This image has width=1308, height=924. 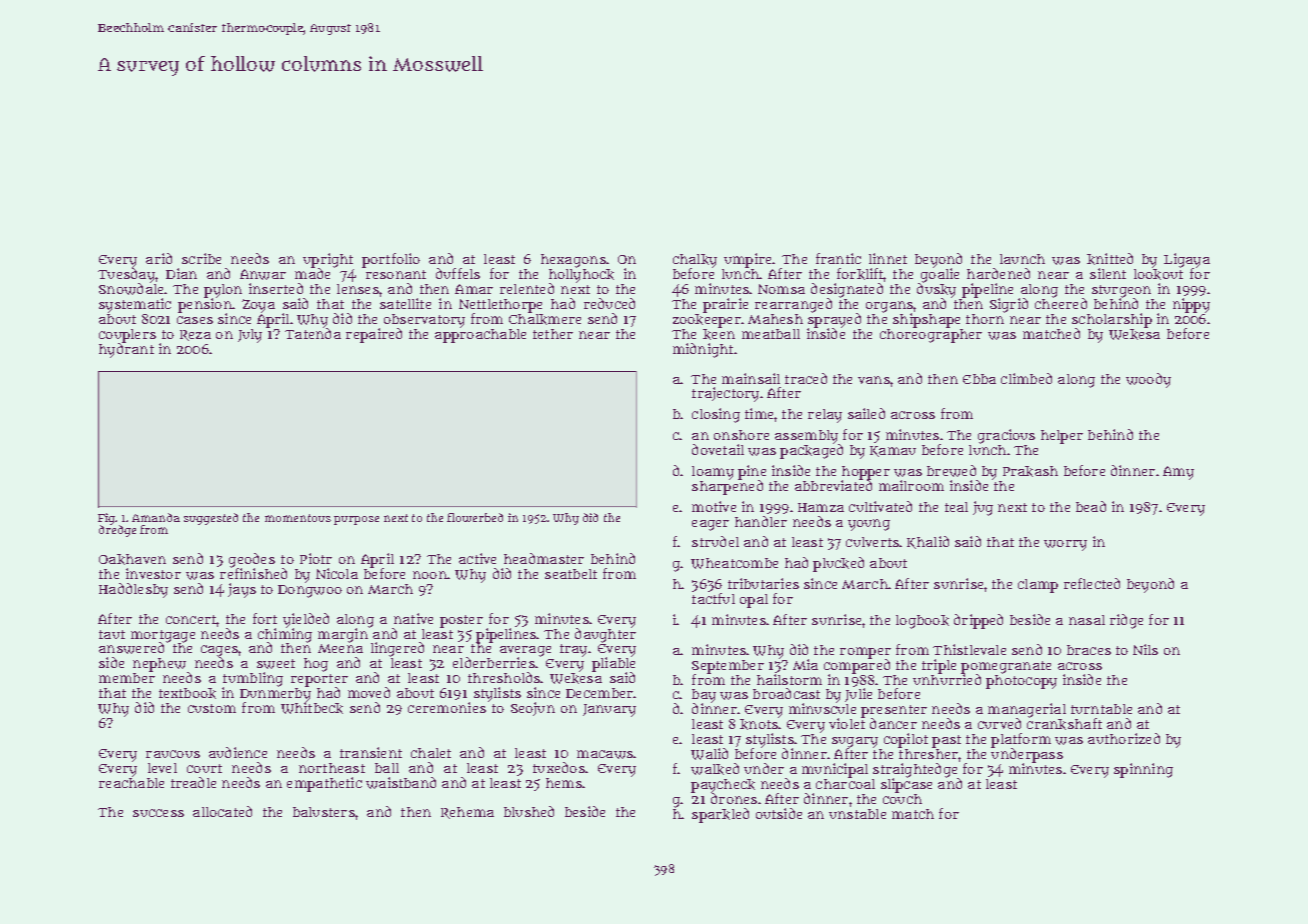 What do you see at coordinates (127, 336) in the image?
I see `couplers` at bounding box center [127, 336].
